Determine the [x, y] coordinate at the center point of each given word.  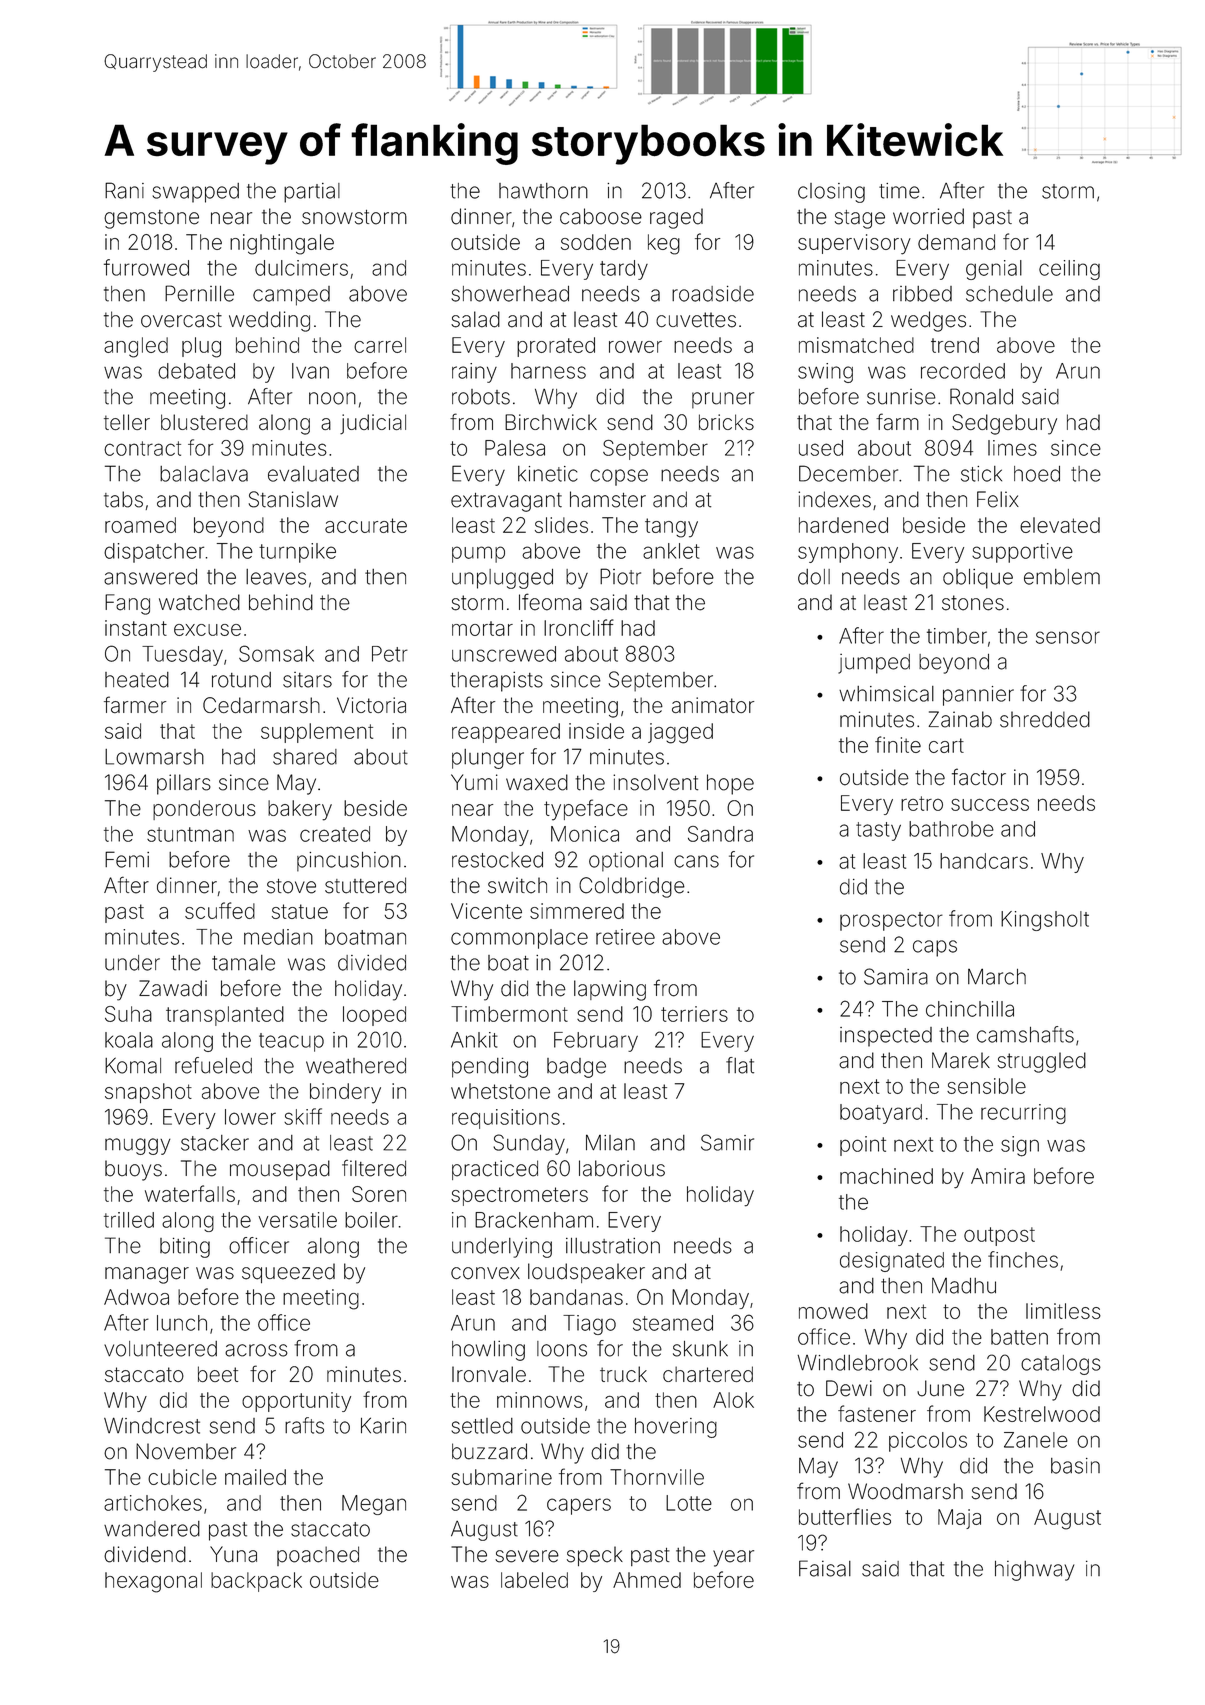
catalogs [1061, 1365]
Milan [610, 1142]
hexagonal [153, 1582]
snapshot [148, 1093]
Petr [390, 654]
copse [619, 477]
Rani [124, 190]
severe [527, 1556]
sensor [1068, 637]
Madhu [964, 1286]
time [899, 191]
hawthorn [543, 191]
